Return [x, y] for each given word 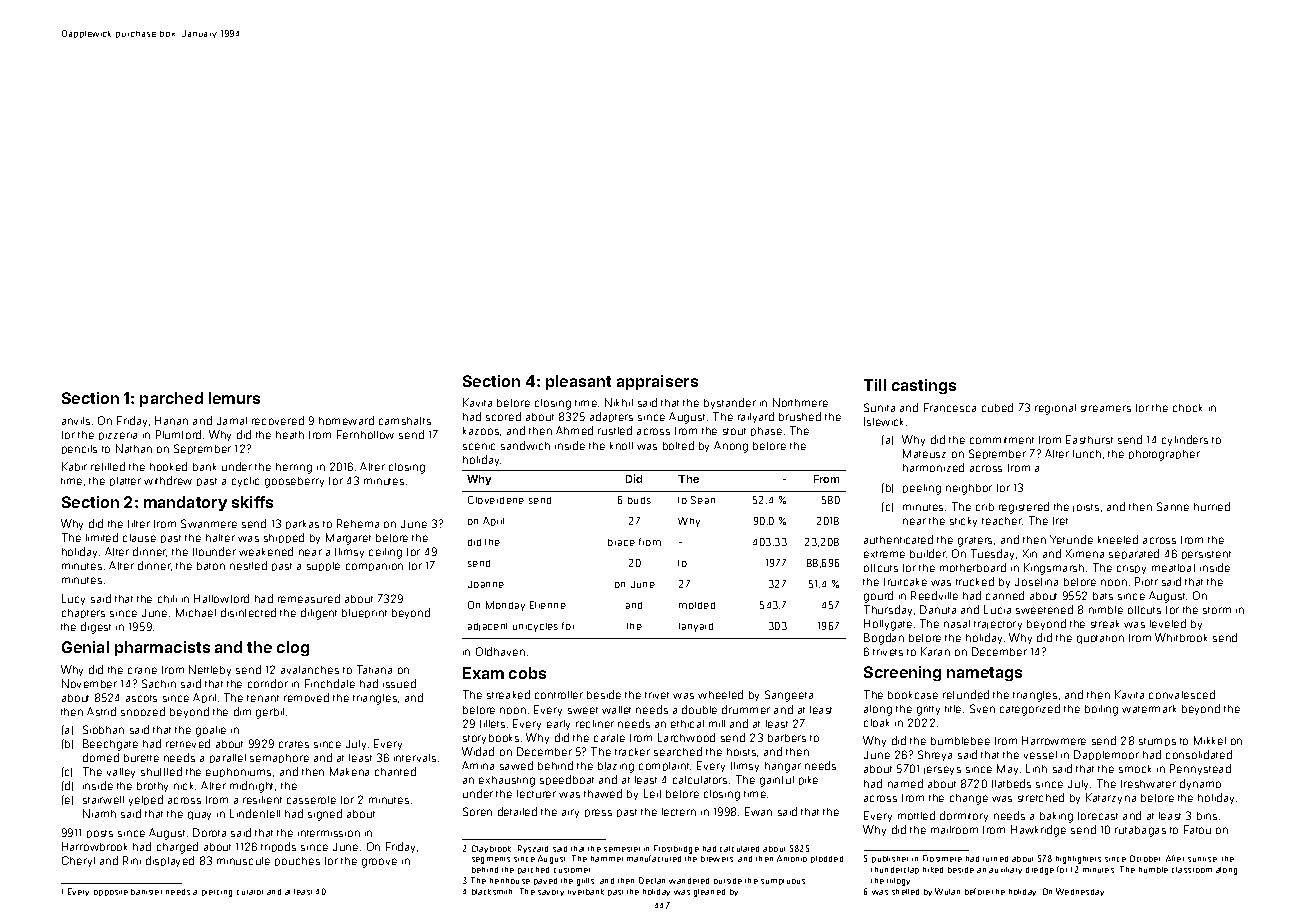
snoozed [143, 711]
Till [875, 385]
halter [220, 538]
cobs [527, 673]
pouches [297, 861]
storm [1217, 610]
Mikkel [1210, 740]
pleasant [578, 382]
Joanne [486, 584]
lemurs [234, 398]
